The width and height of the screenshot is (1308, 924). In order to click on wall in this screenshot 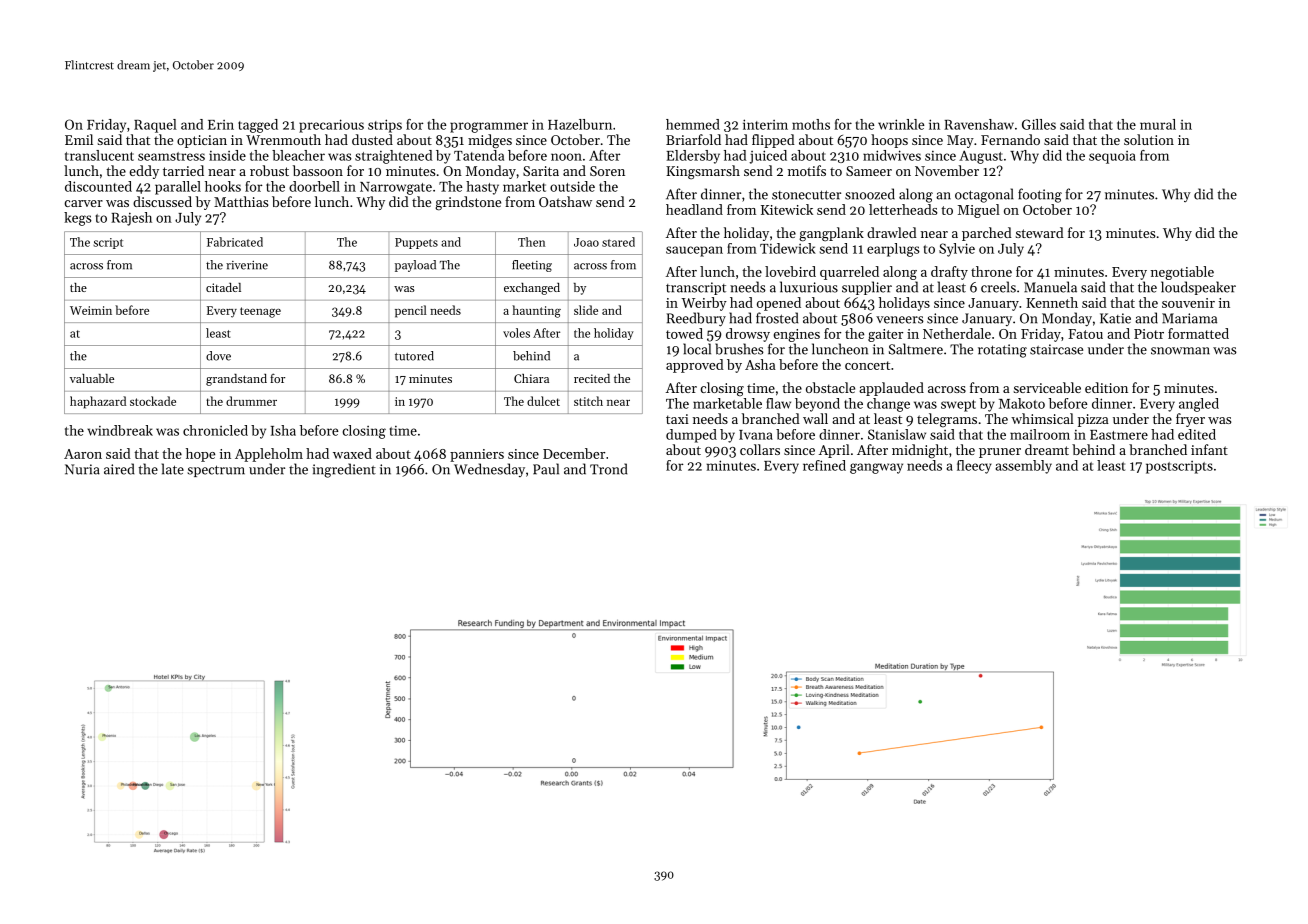, I will do `click(815, 418)`.
